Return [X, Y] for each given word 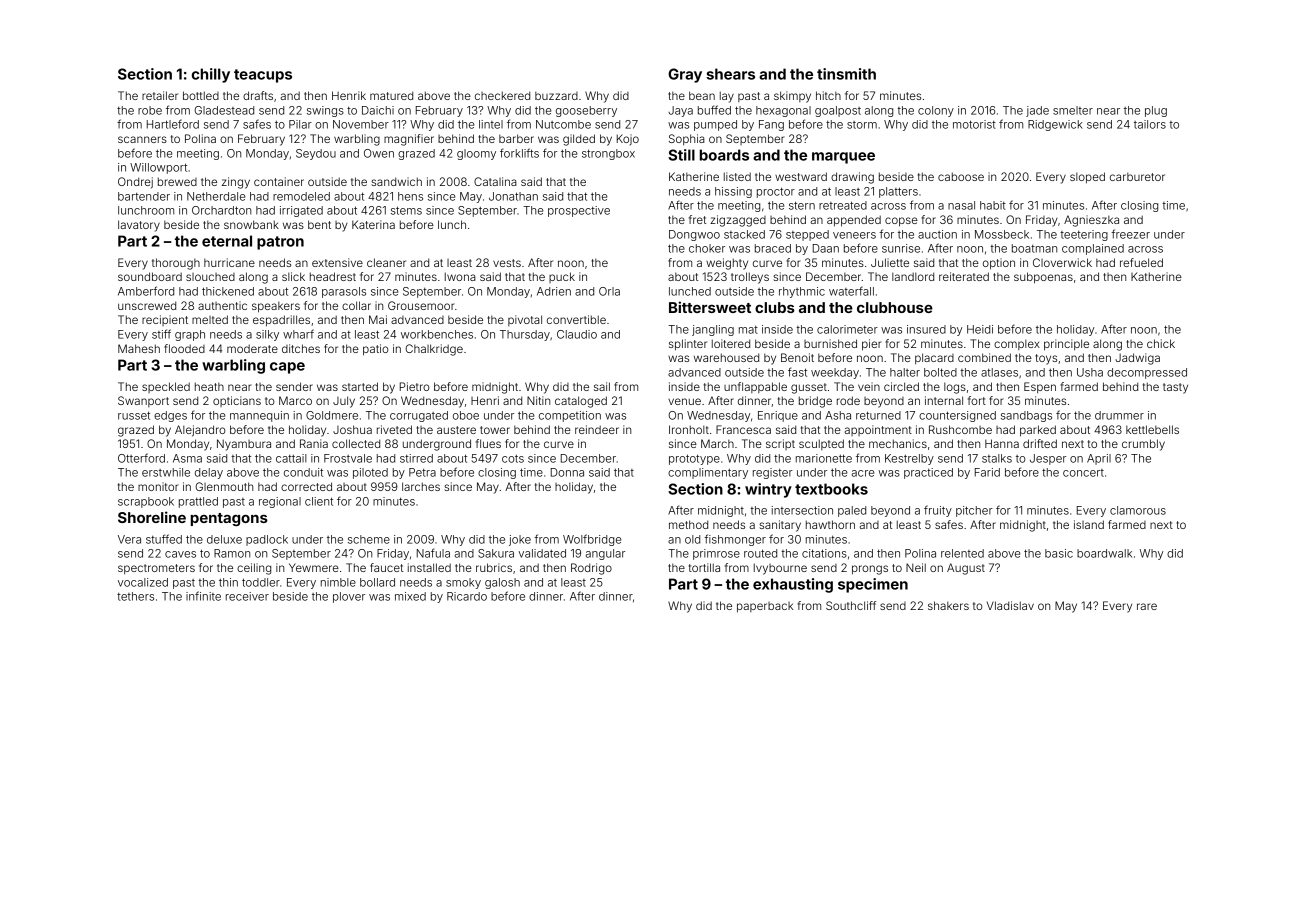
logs [955, 388]
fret [697, 219]
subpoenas [1043, 278]
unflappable [755, 387]
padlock [267, 540]
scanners [142, 139]
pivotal [525, 320]
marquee [843, 158]
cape [287, 368]
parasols [344, 292]
